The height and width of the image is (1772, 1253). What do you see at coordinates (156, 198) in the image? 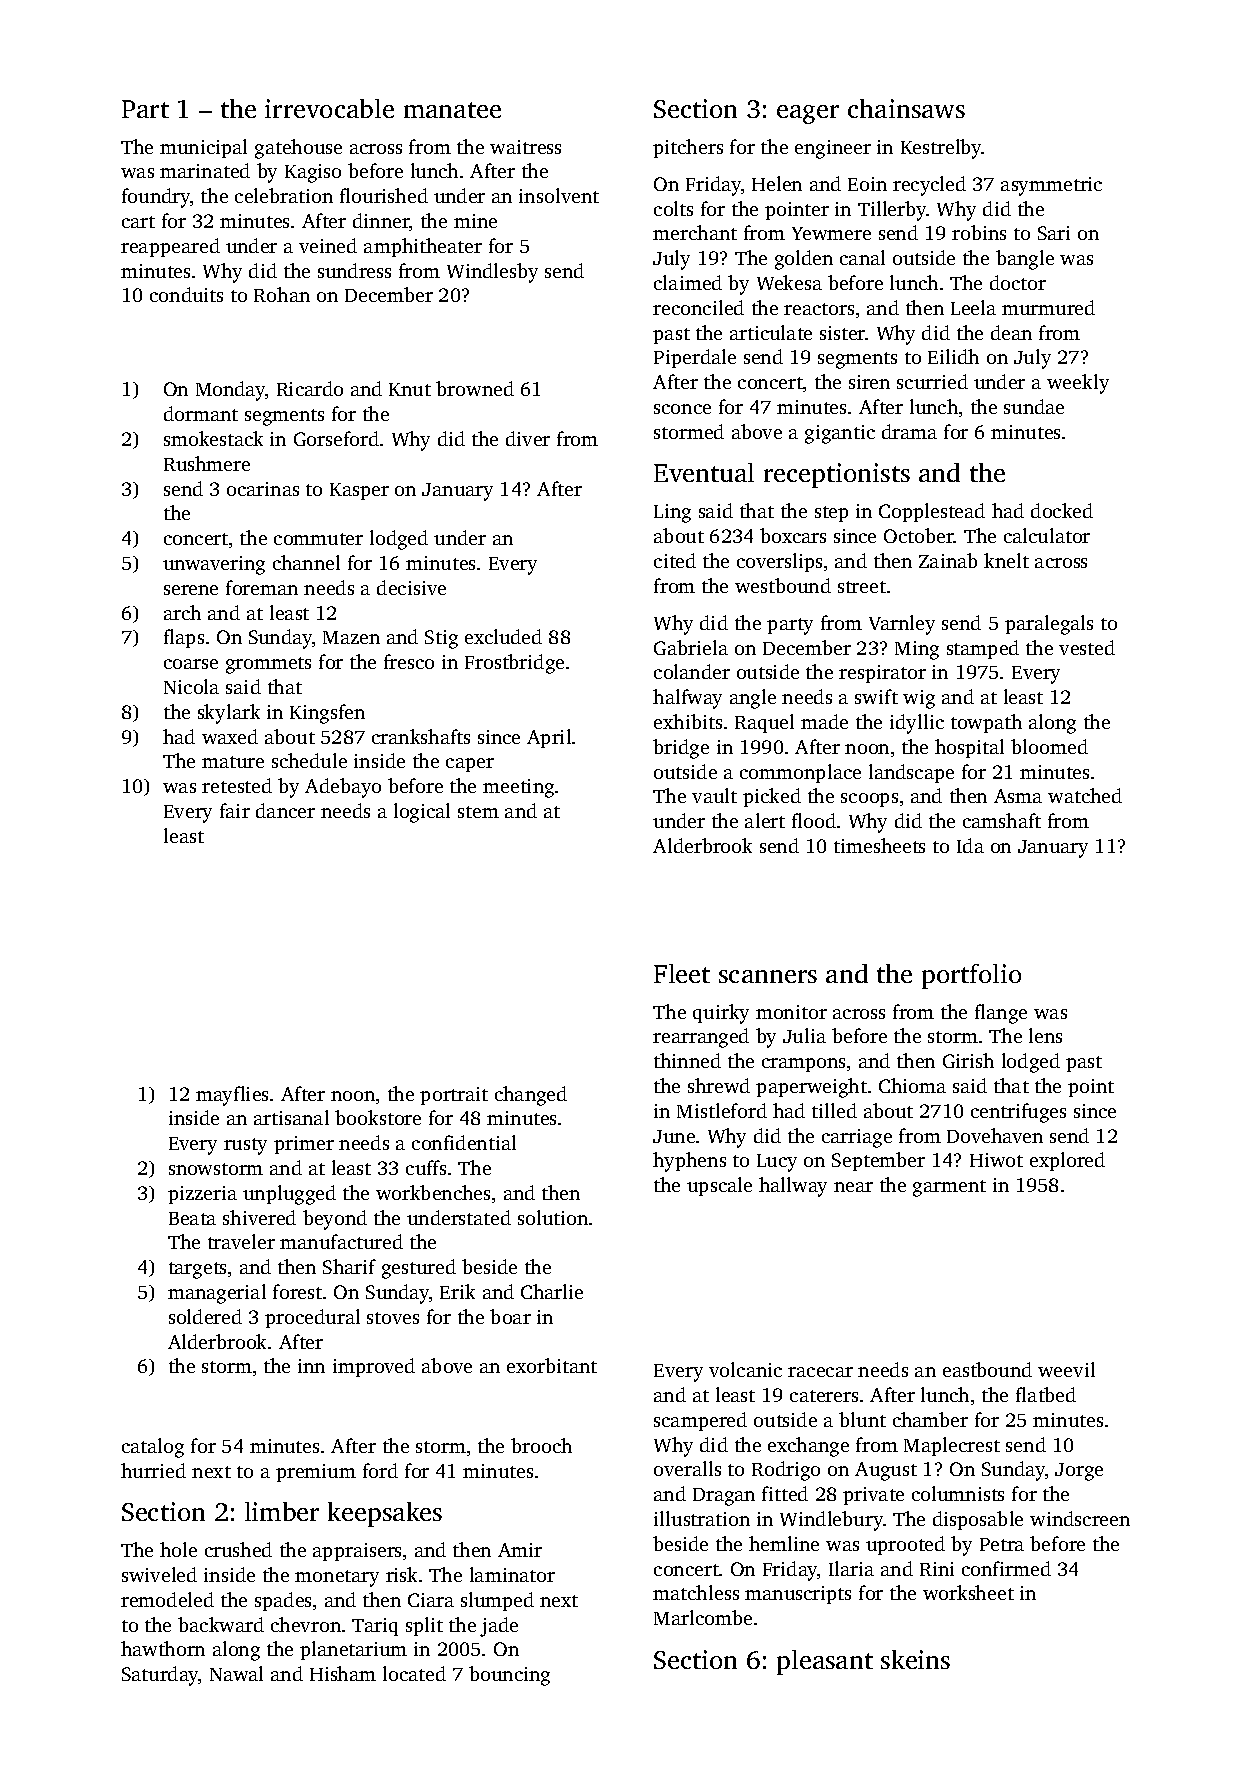
I see `foundry` at bounding box center [156, 198].
